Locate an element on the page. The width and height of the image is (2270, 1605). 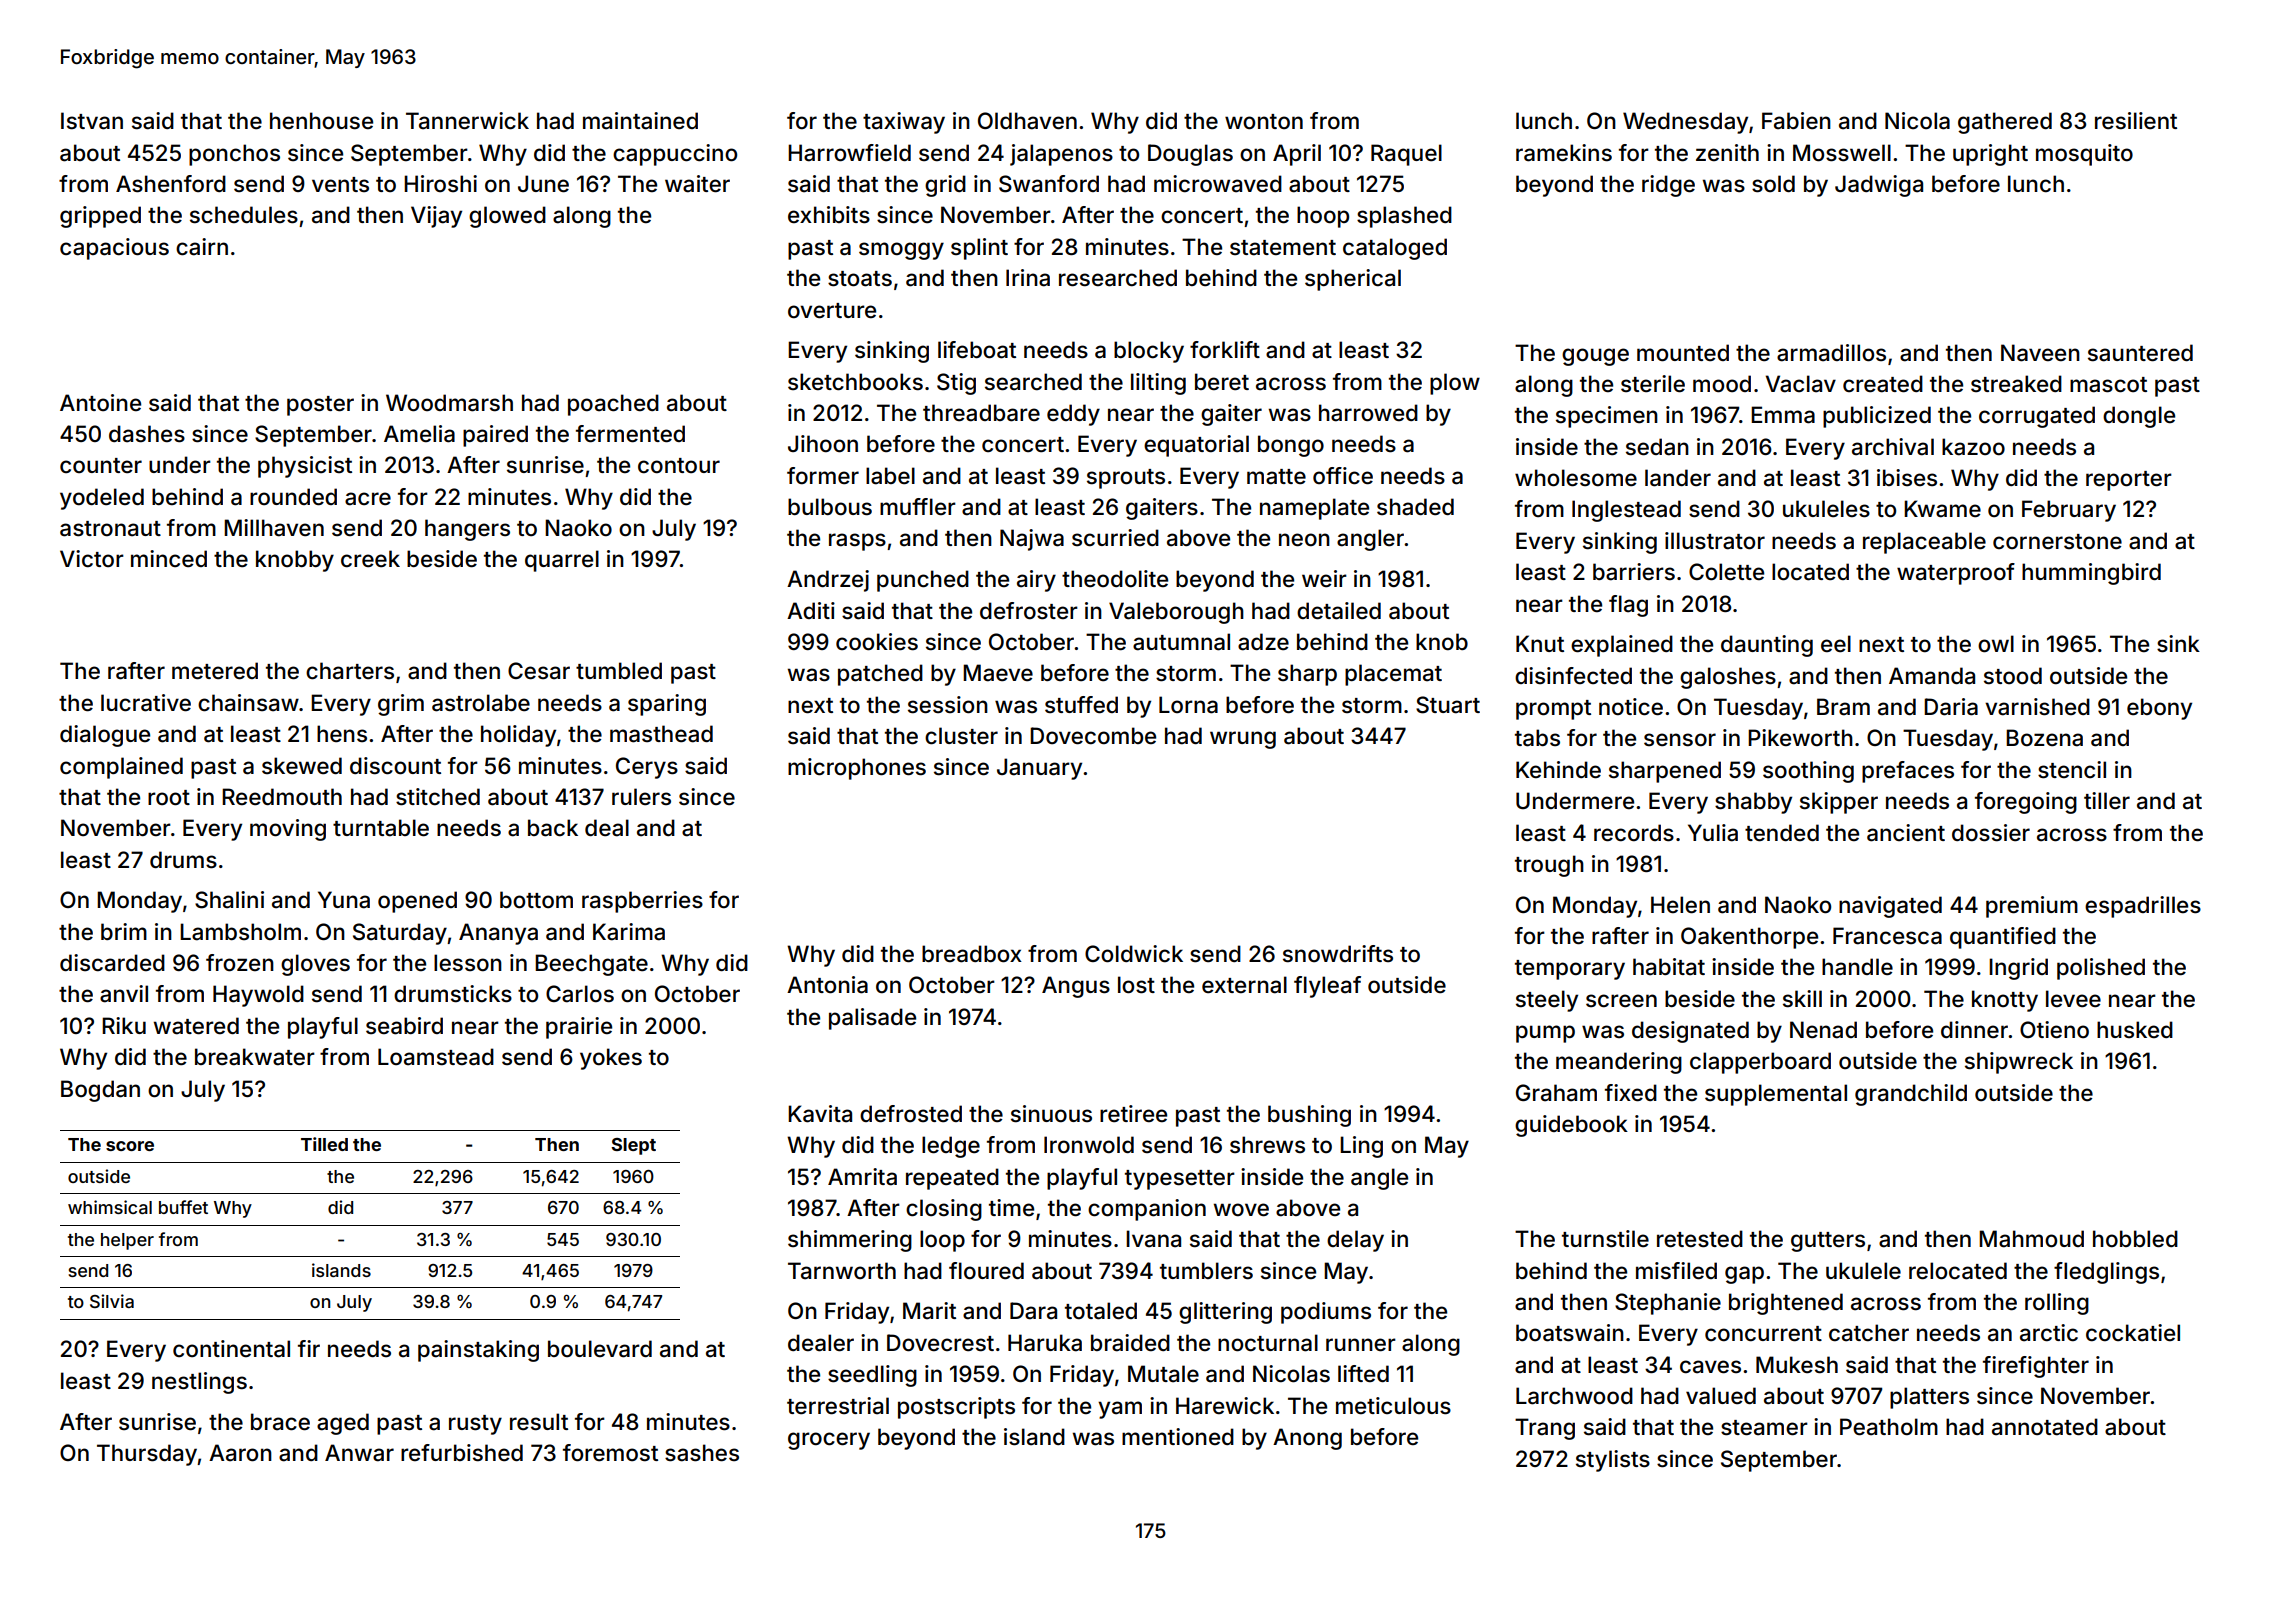
trough is located at coordinates (1549, 866).
